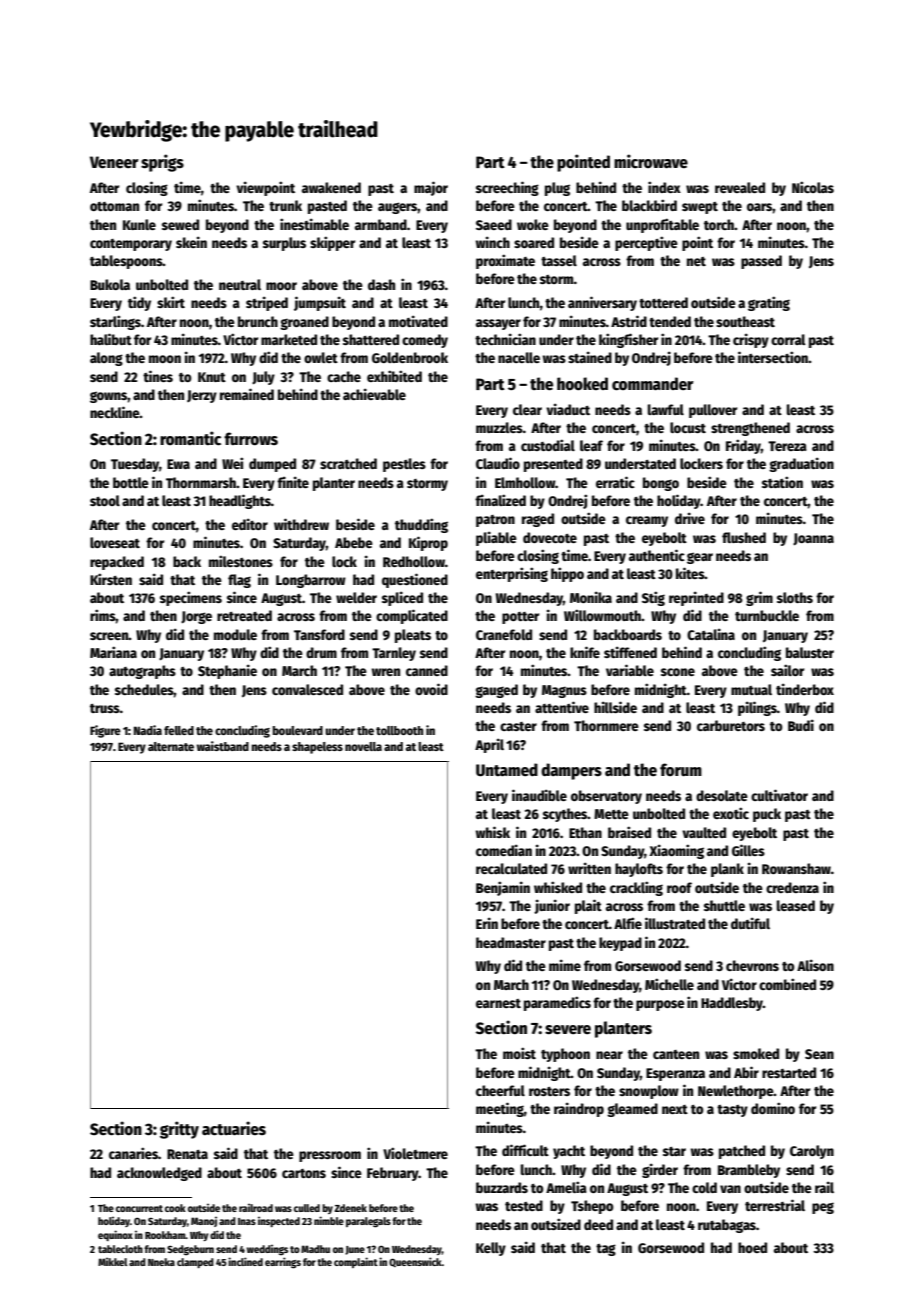 Image resolution: width=924 pixels, height=1308 pixels. I want to click on waistband, so click(222, 746).
